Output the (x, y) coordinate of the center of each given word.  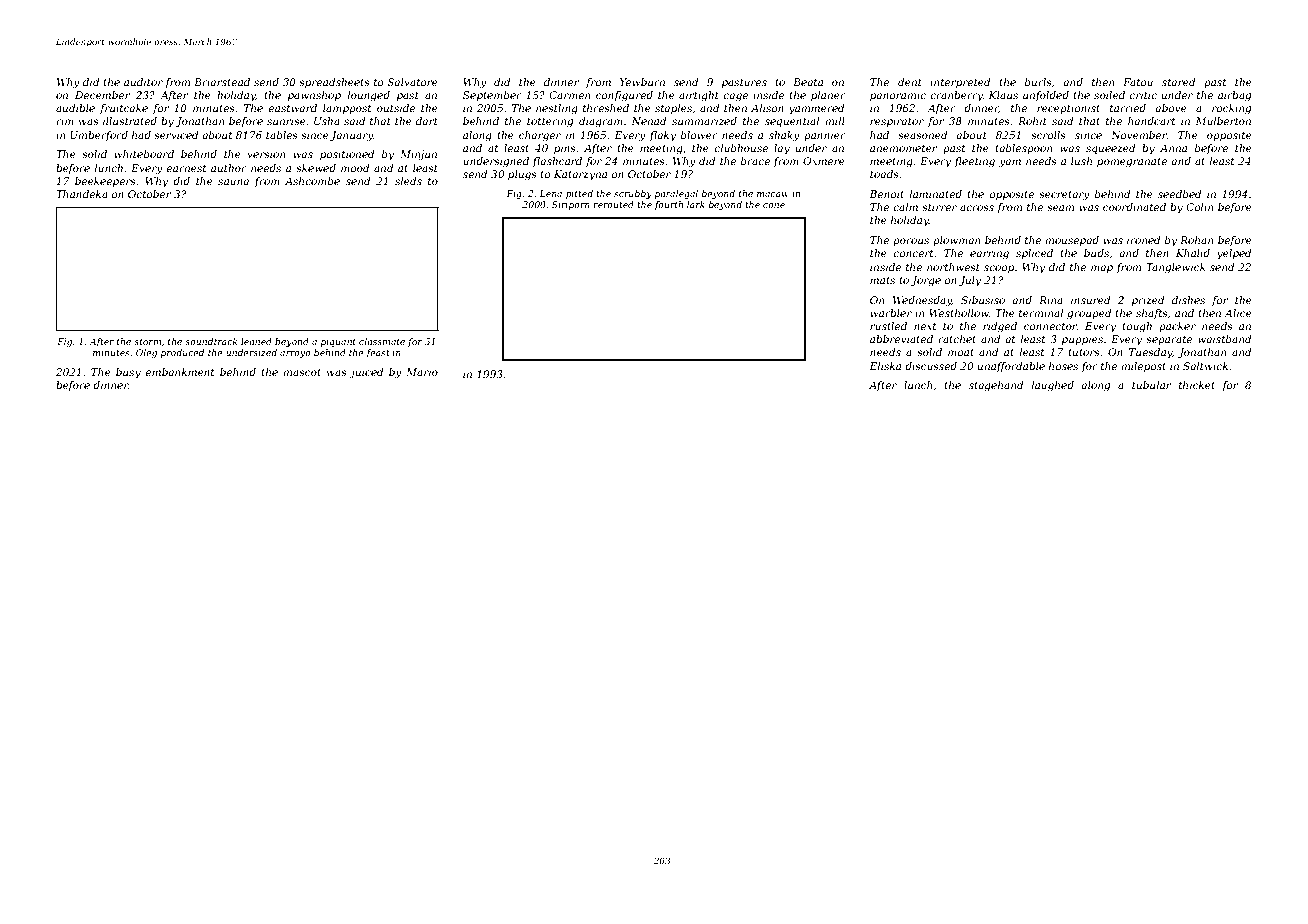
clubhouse (741, 148)
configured (624, 96)
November (1139, 135)
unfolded (1046, 96)
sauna (233, 182)
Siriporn (571, 205)
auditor (143, 82)
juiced (367, 373)
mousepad (1072, 241)
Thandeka (82, 194)
